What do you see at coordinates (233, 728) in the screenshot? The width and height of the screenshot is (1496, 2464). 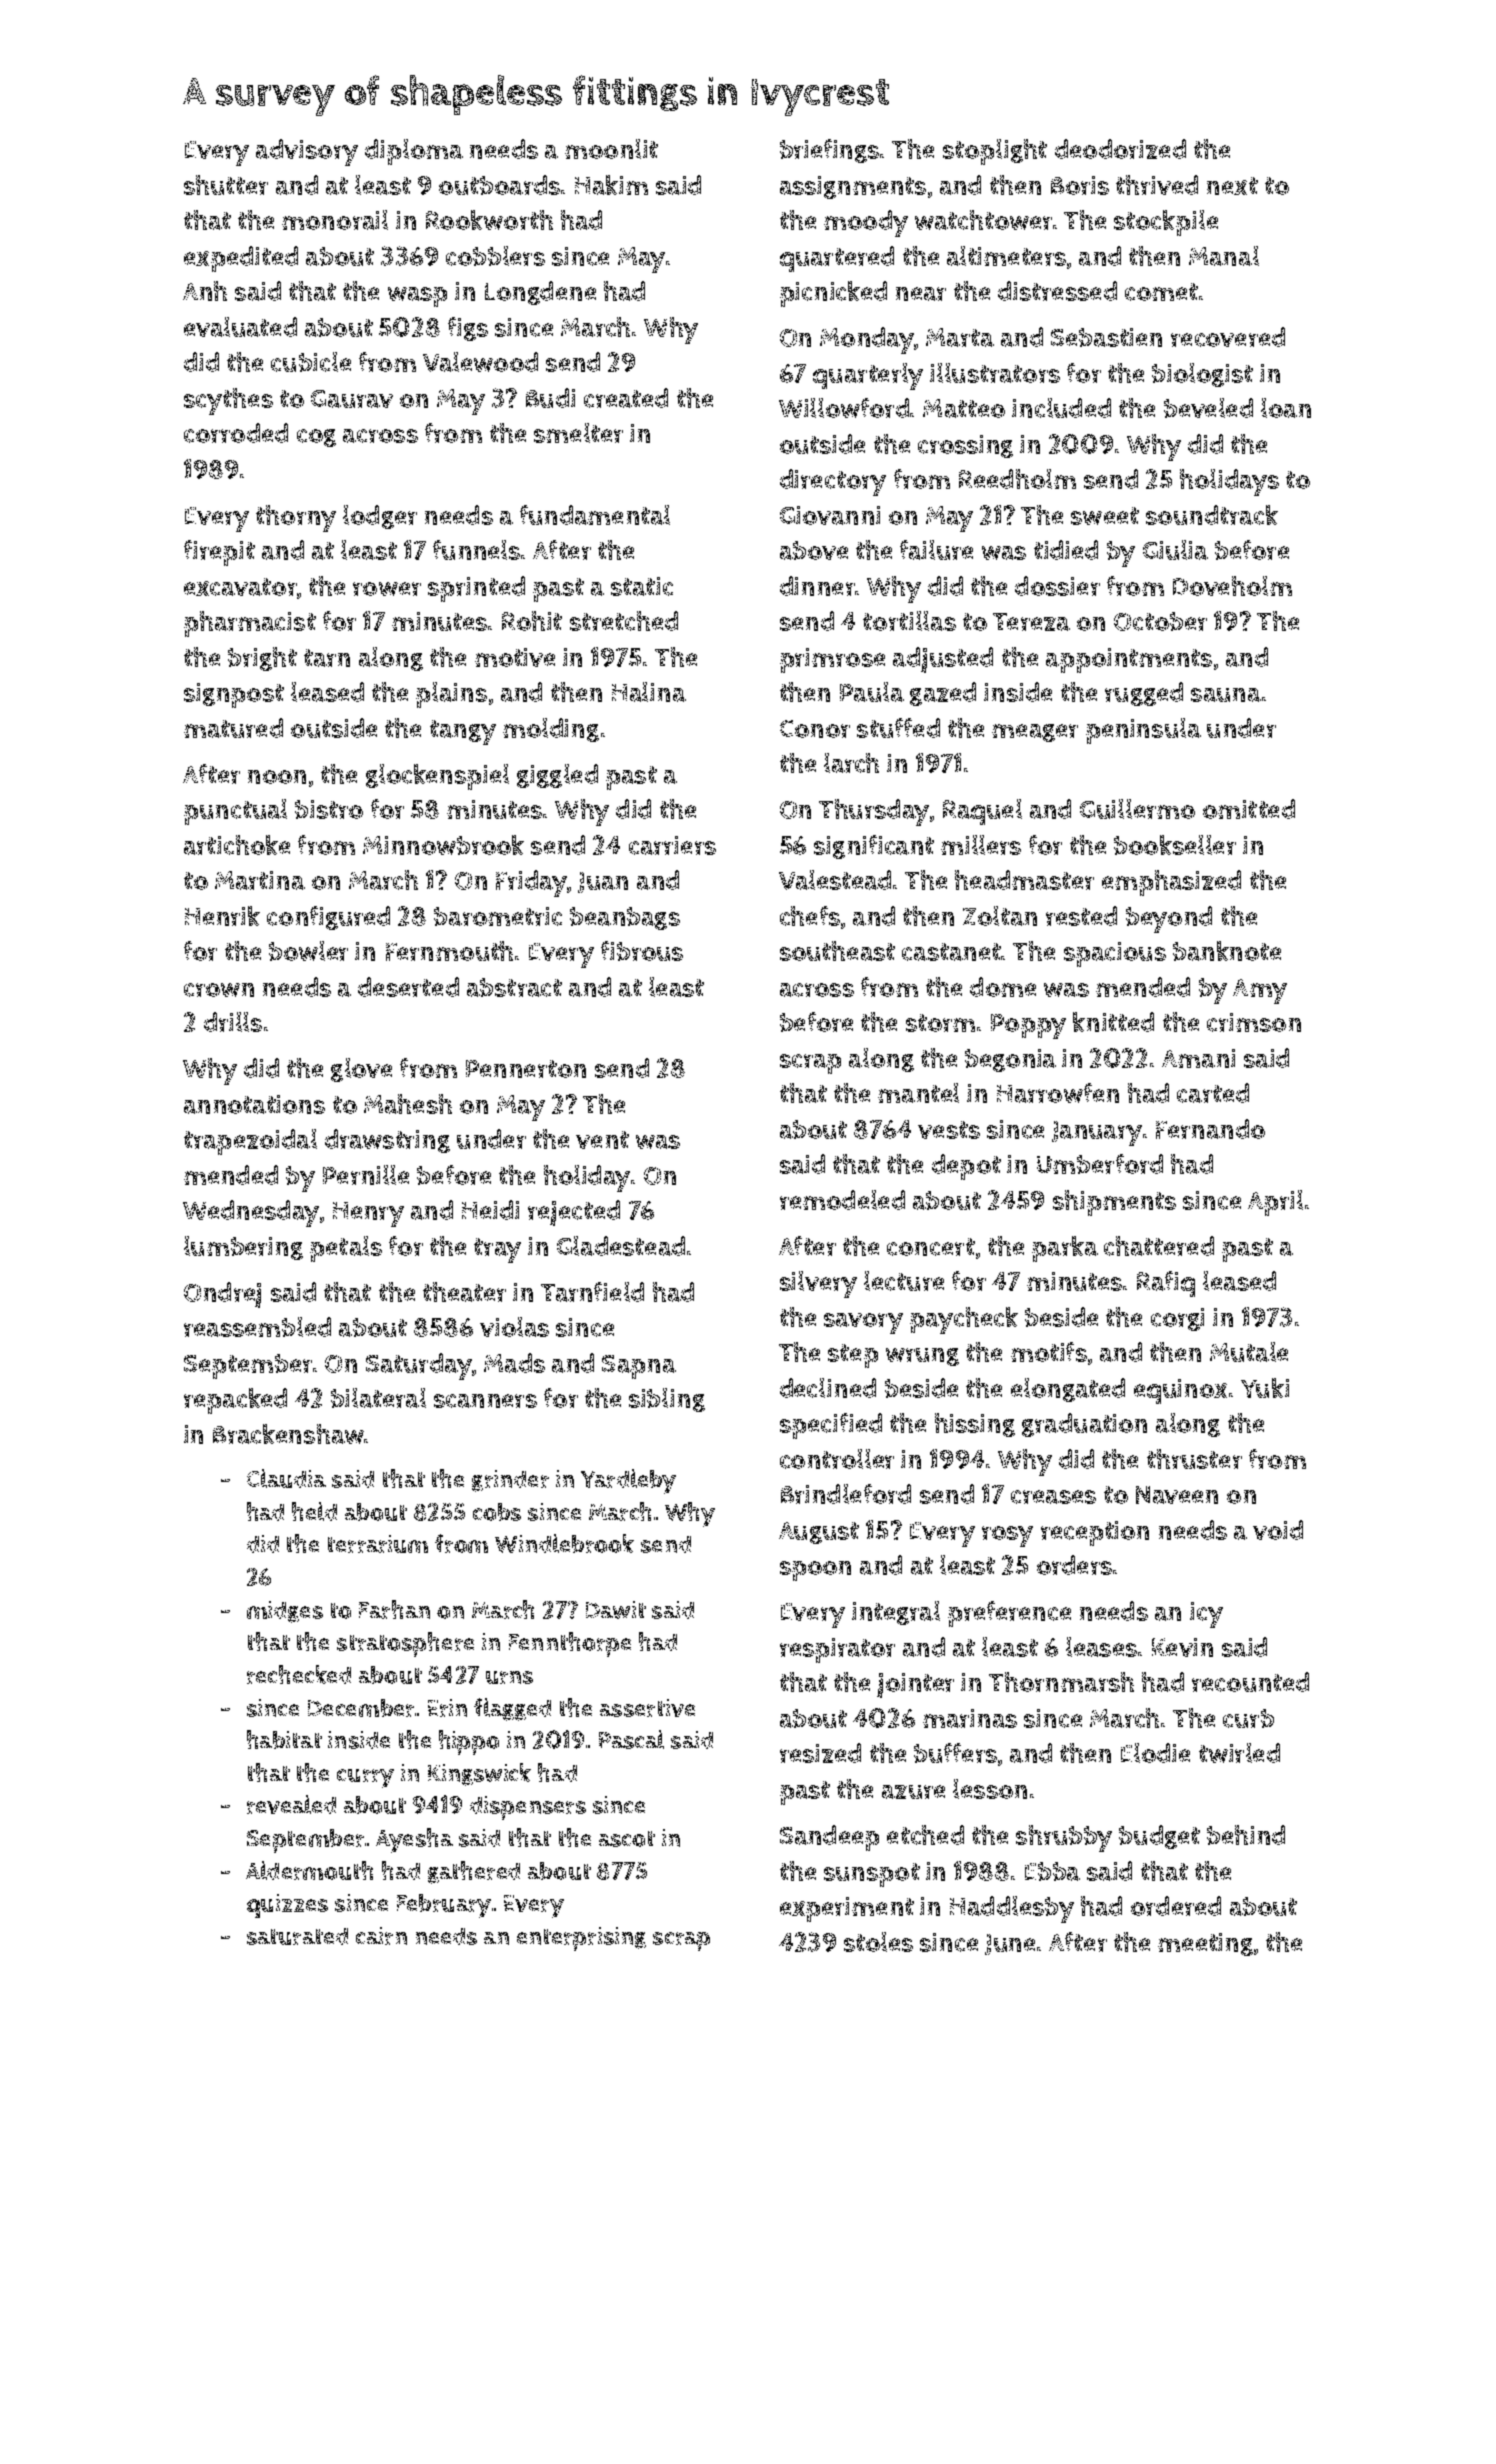 I see `matured` at bounding box center [233, 728].
